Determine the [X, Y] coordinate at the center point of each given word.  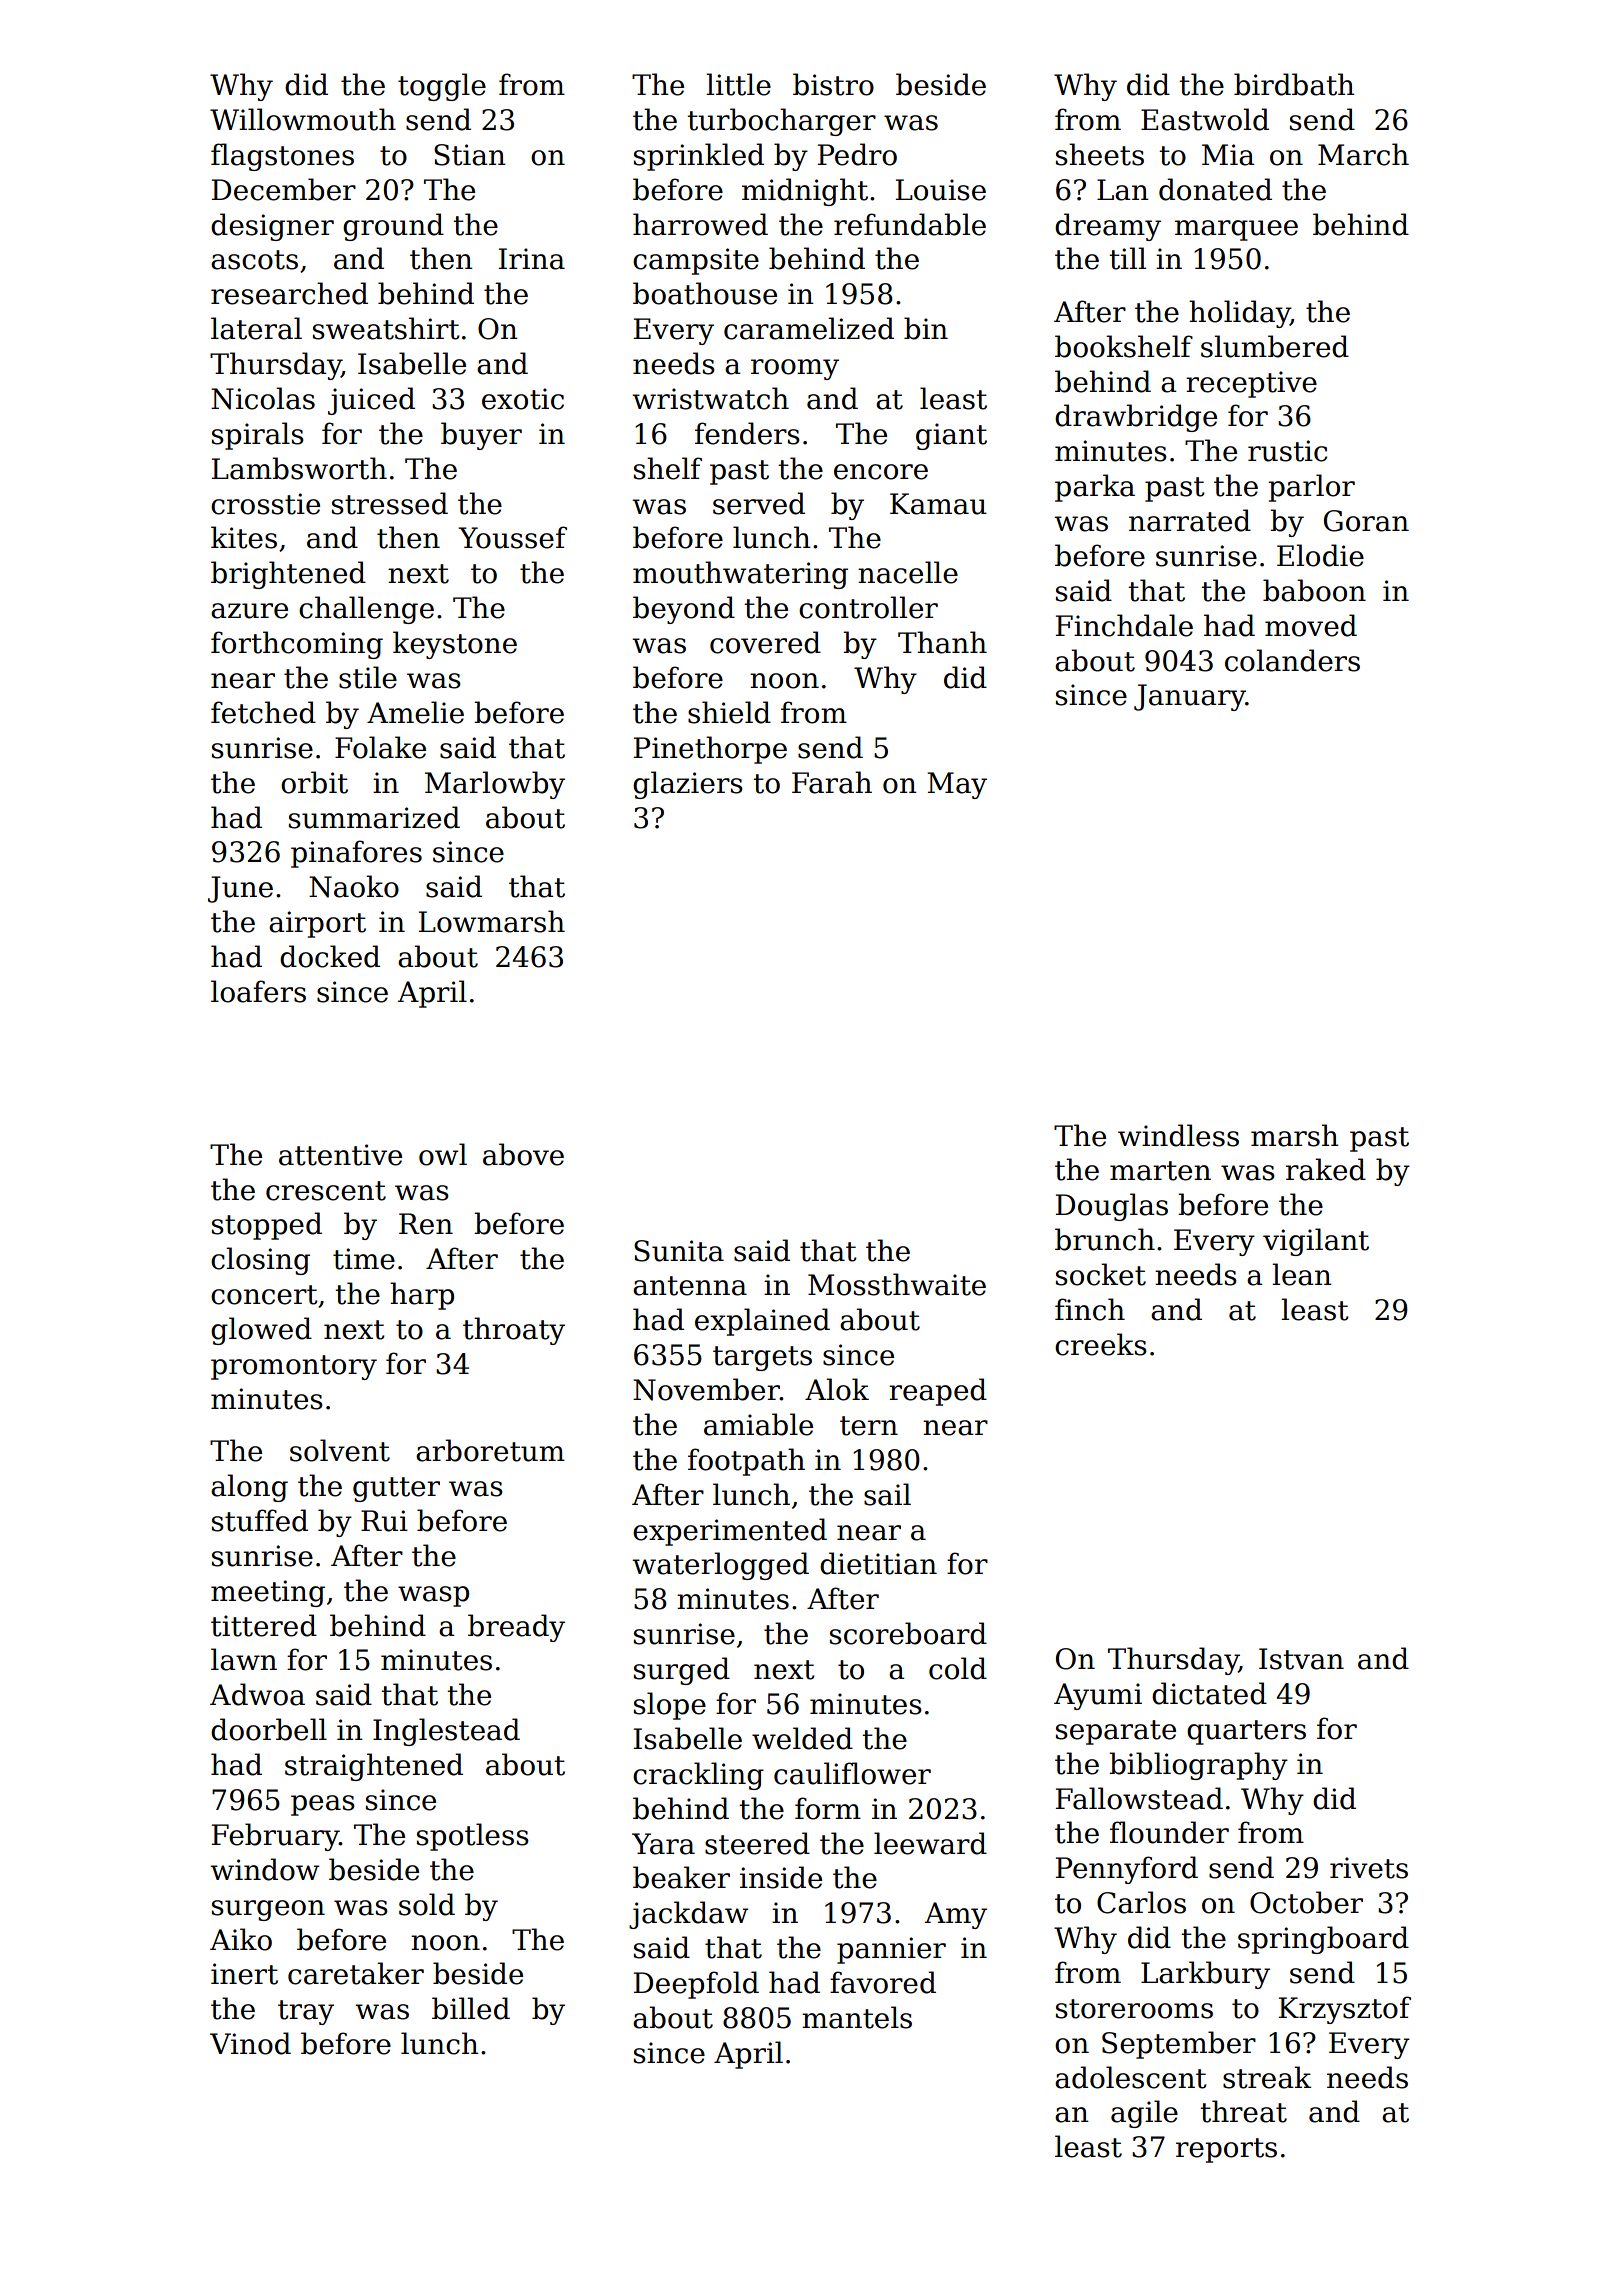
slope [670, 1706]
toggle [442, 87]
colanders [1292, 660]
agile [1144, 2114]
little [738, 84]
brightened [288, 575]
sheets [1100, 154]
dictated [1209, 1693]
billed [471, 2008]
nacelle [908, 572]
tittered [264, 1625]
